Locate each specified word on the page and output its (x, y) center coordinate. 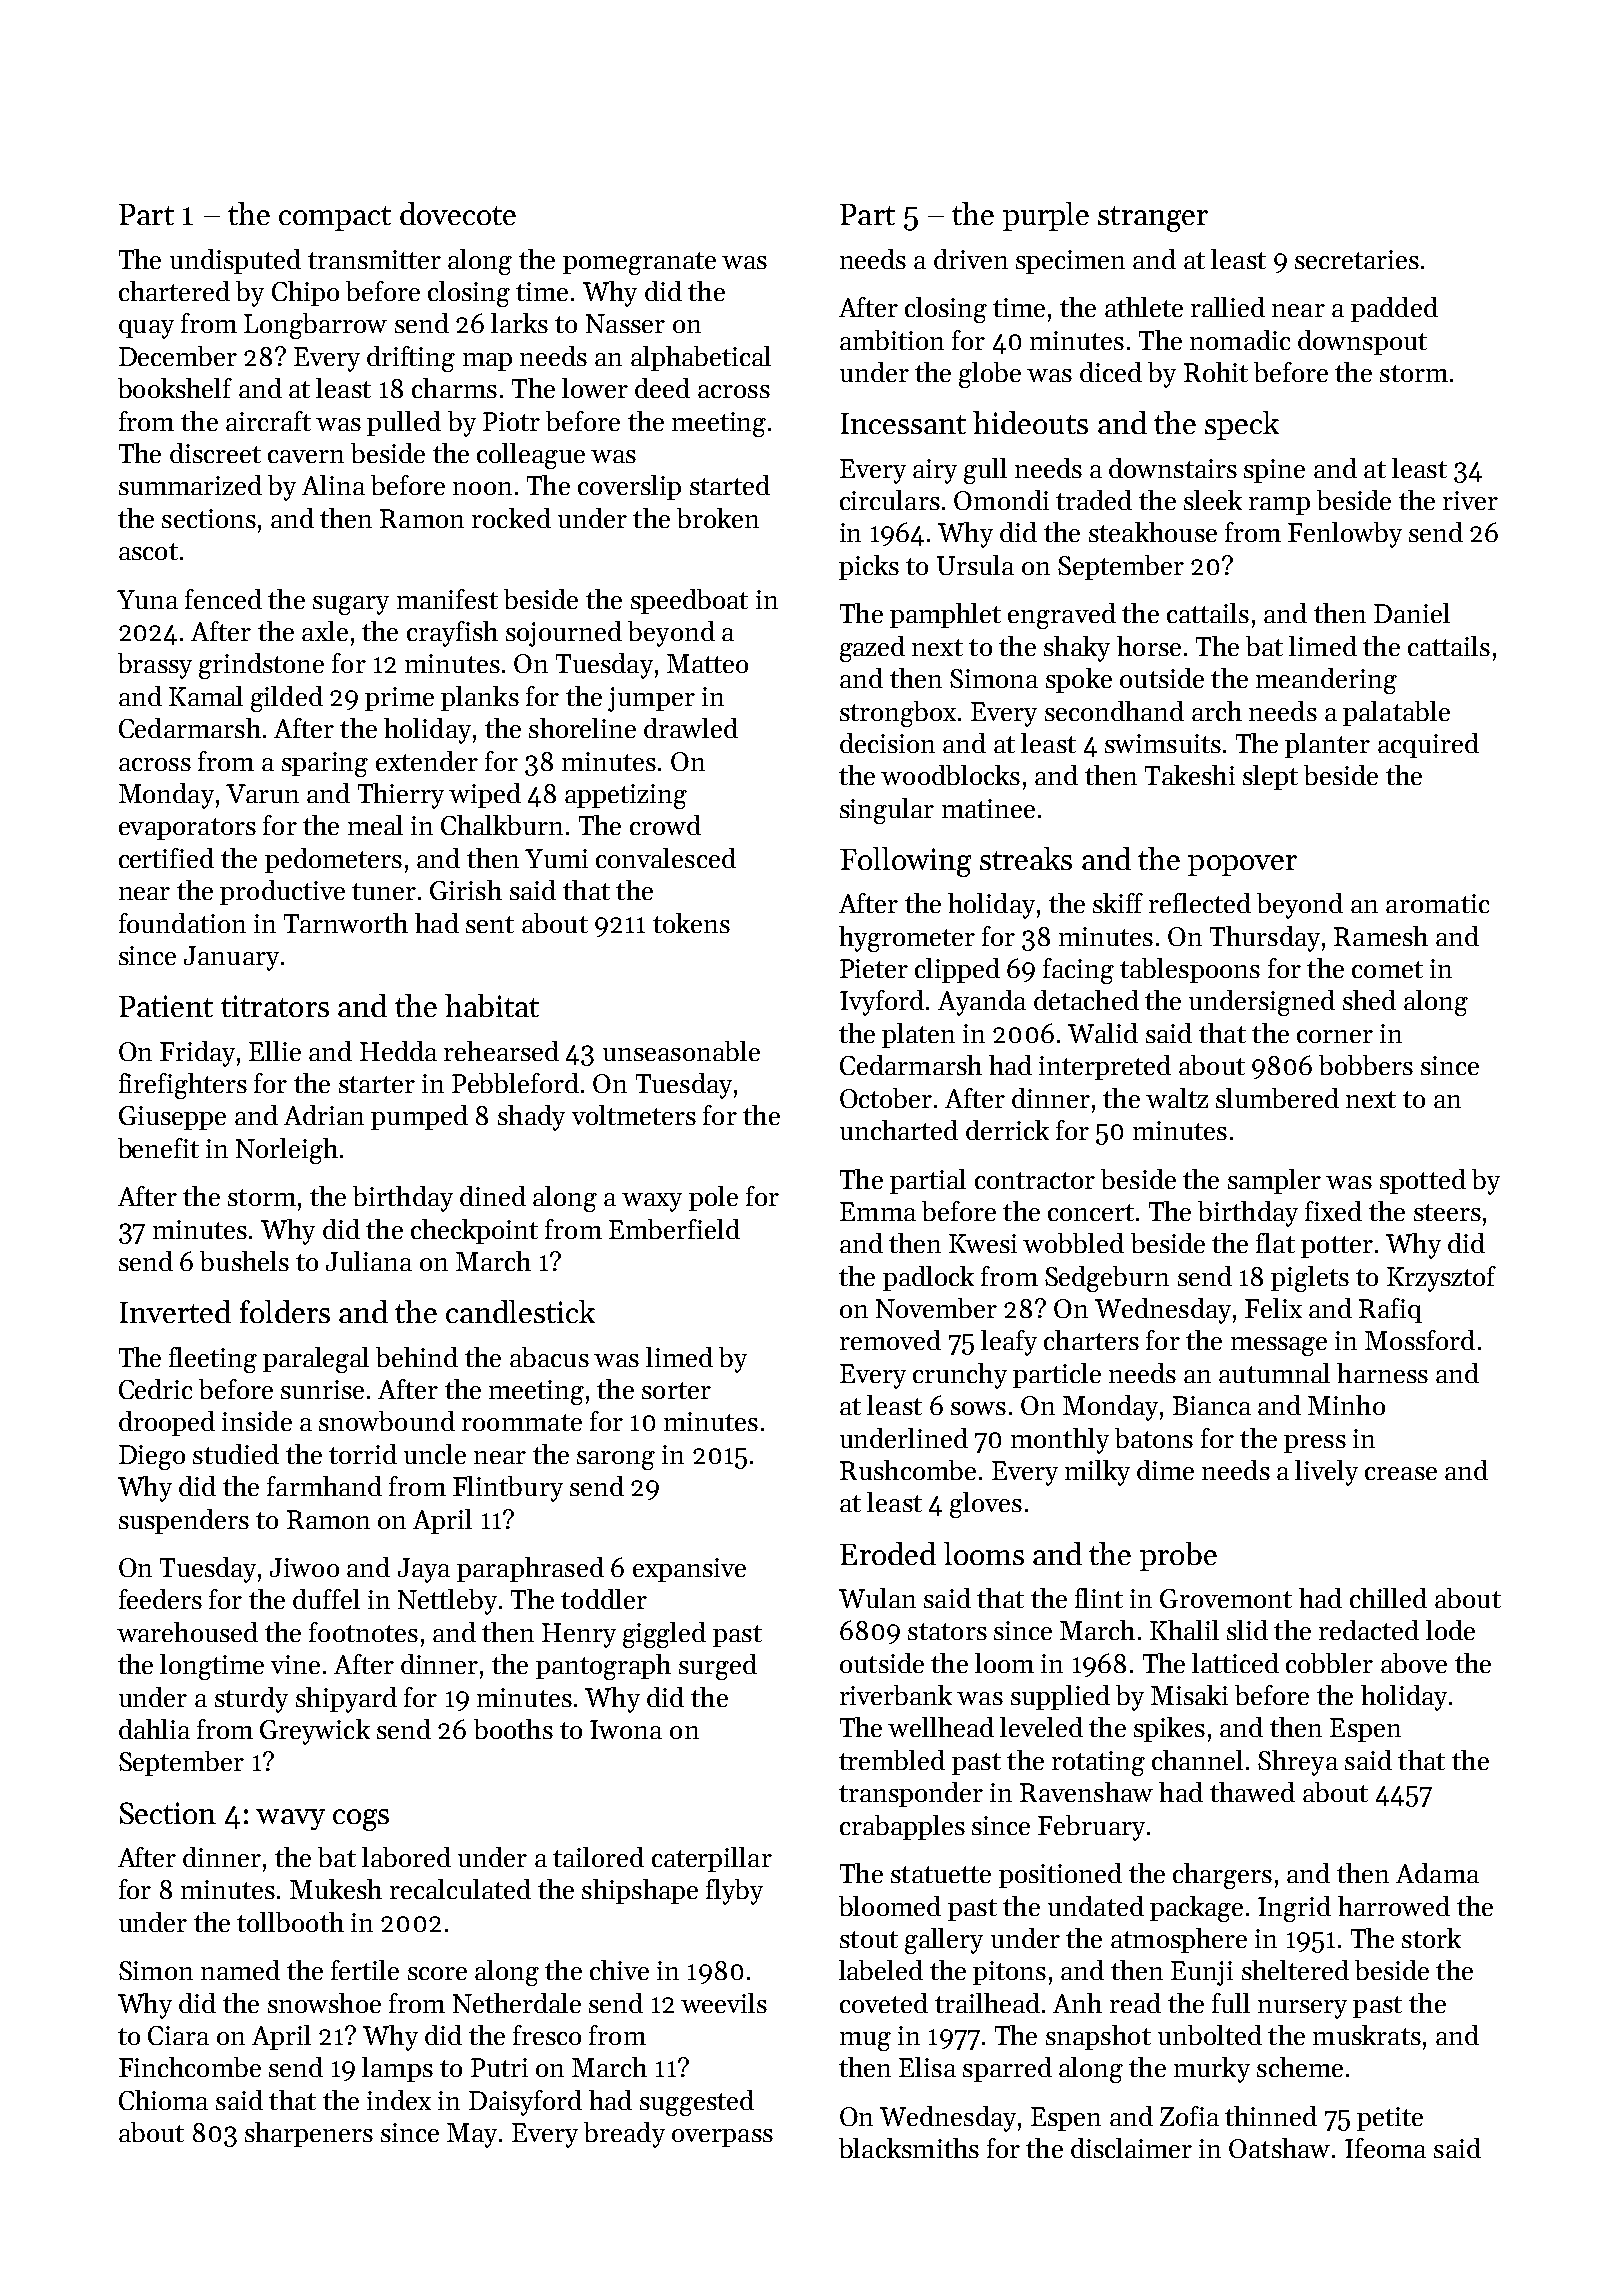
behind (417, 1357)
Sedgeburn (1107, 1279)
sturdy (251, 1700)
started (730, 485)
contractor (1035, 1180)
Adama (1437, 1873)
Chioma (163, 2100)
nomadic (1240, 340)
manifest (447, 599)
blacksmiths (909, 2148)
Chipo (305, 293)
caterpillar (712, 1859)
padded (1394, 309)
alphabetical (701, 358)
